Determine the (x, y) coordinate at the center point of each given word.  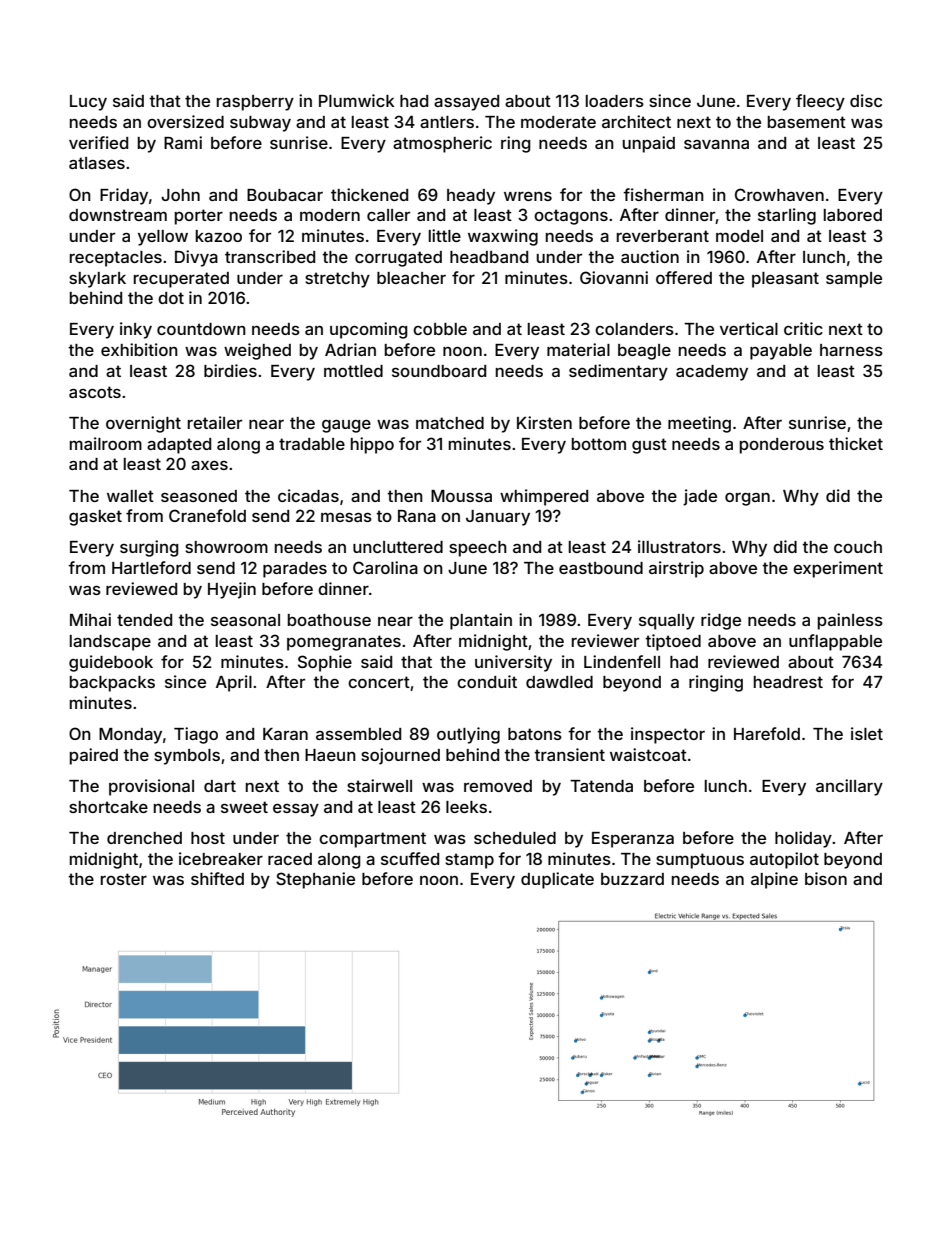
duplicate (557, 880)
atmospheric (442, 144)
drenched (144, 838)
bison (826, 878)
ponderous (782, 446)
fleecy (820, 102)
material (578, 349)
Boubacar (285, 195)
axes (209, 465)
